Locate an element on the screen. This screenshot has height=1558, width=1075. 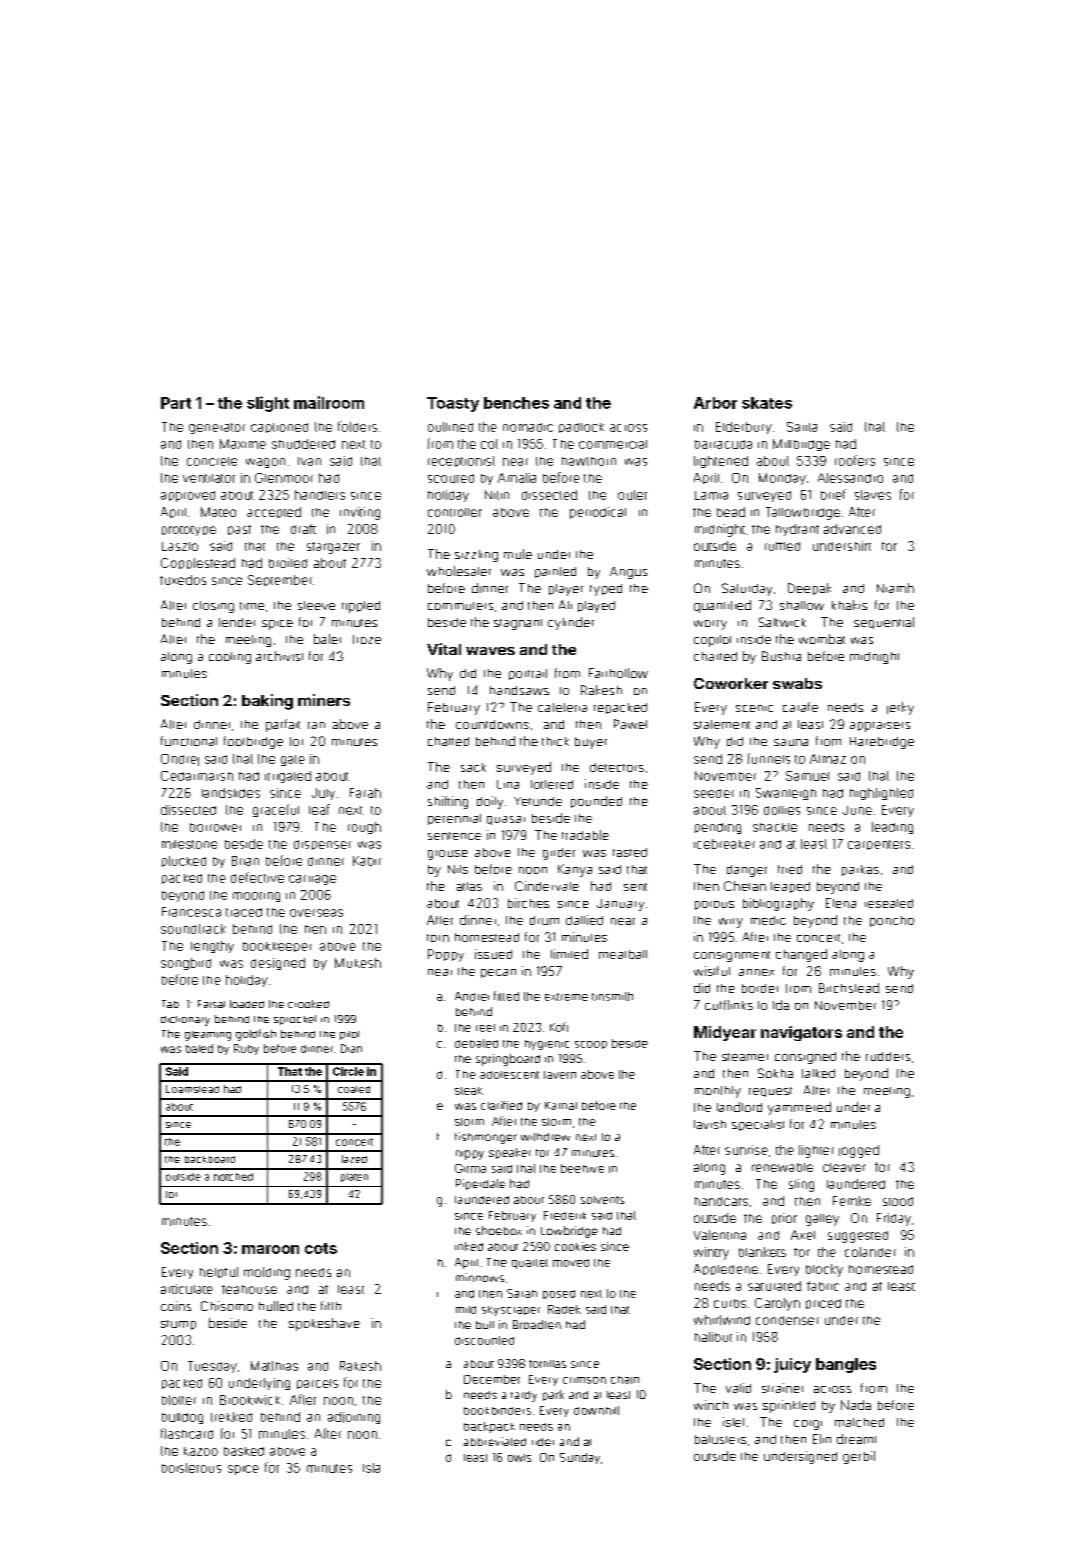
waves is located at coordinates (490, 651).
